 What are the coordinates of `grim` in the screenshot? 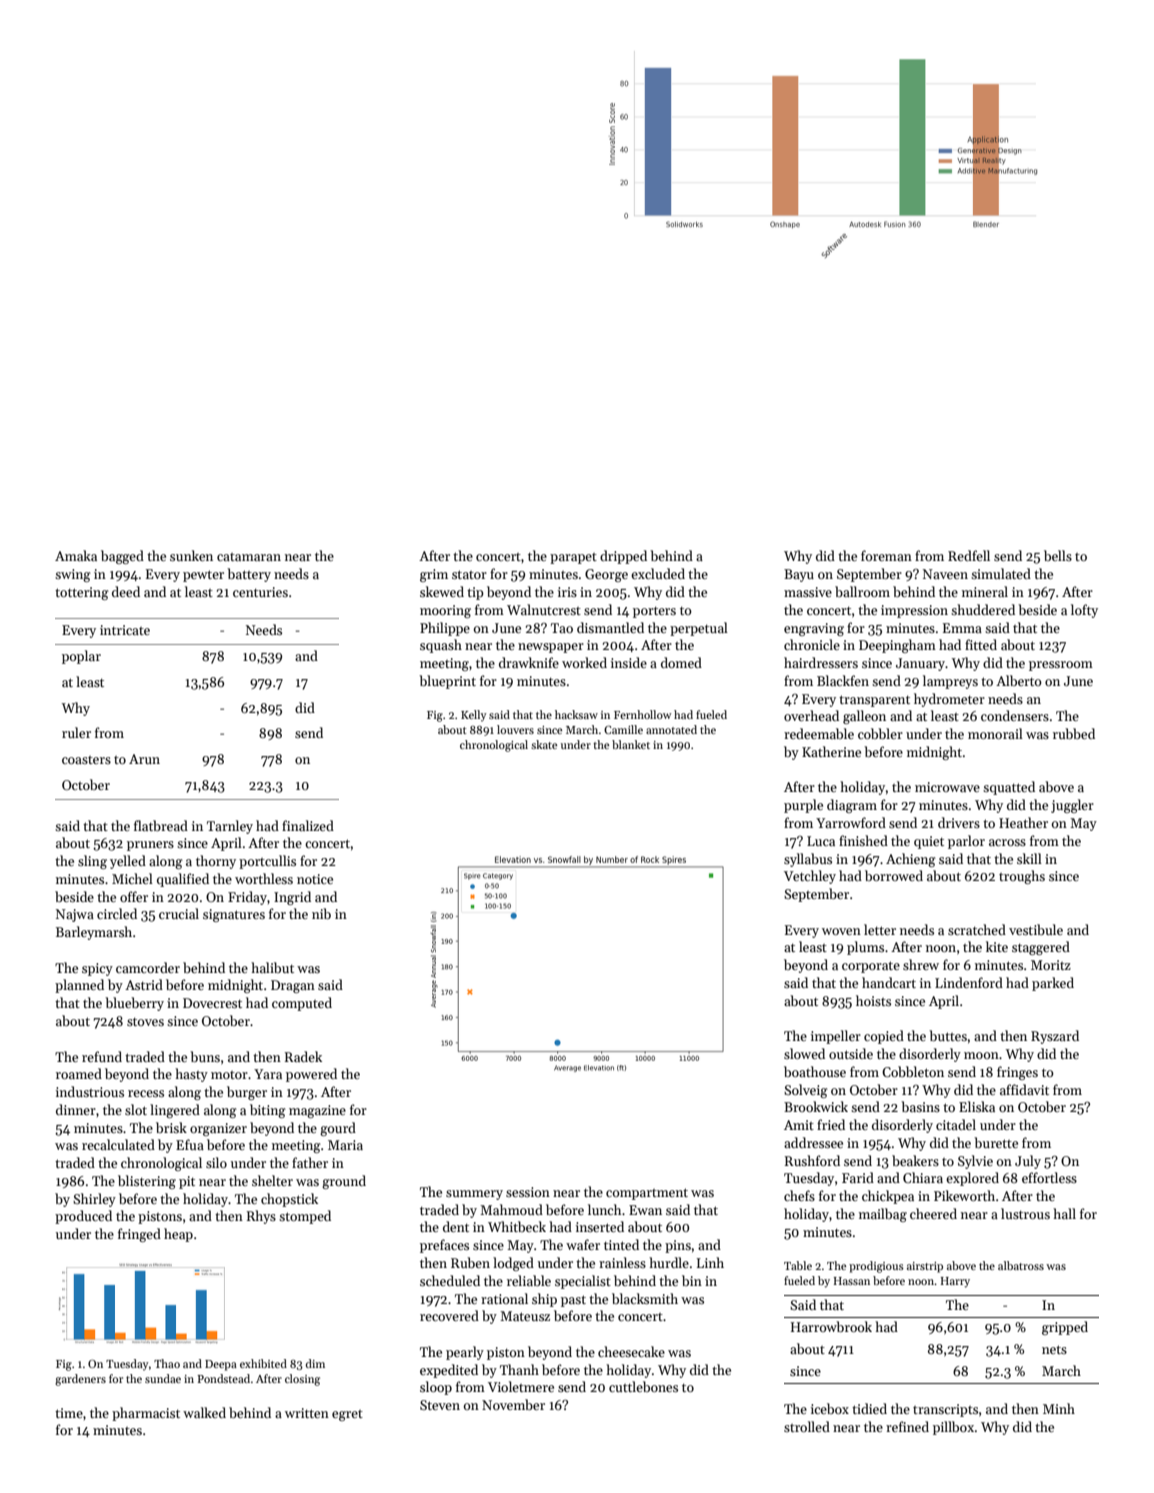 It's located at (434, 575).
